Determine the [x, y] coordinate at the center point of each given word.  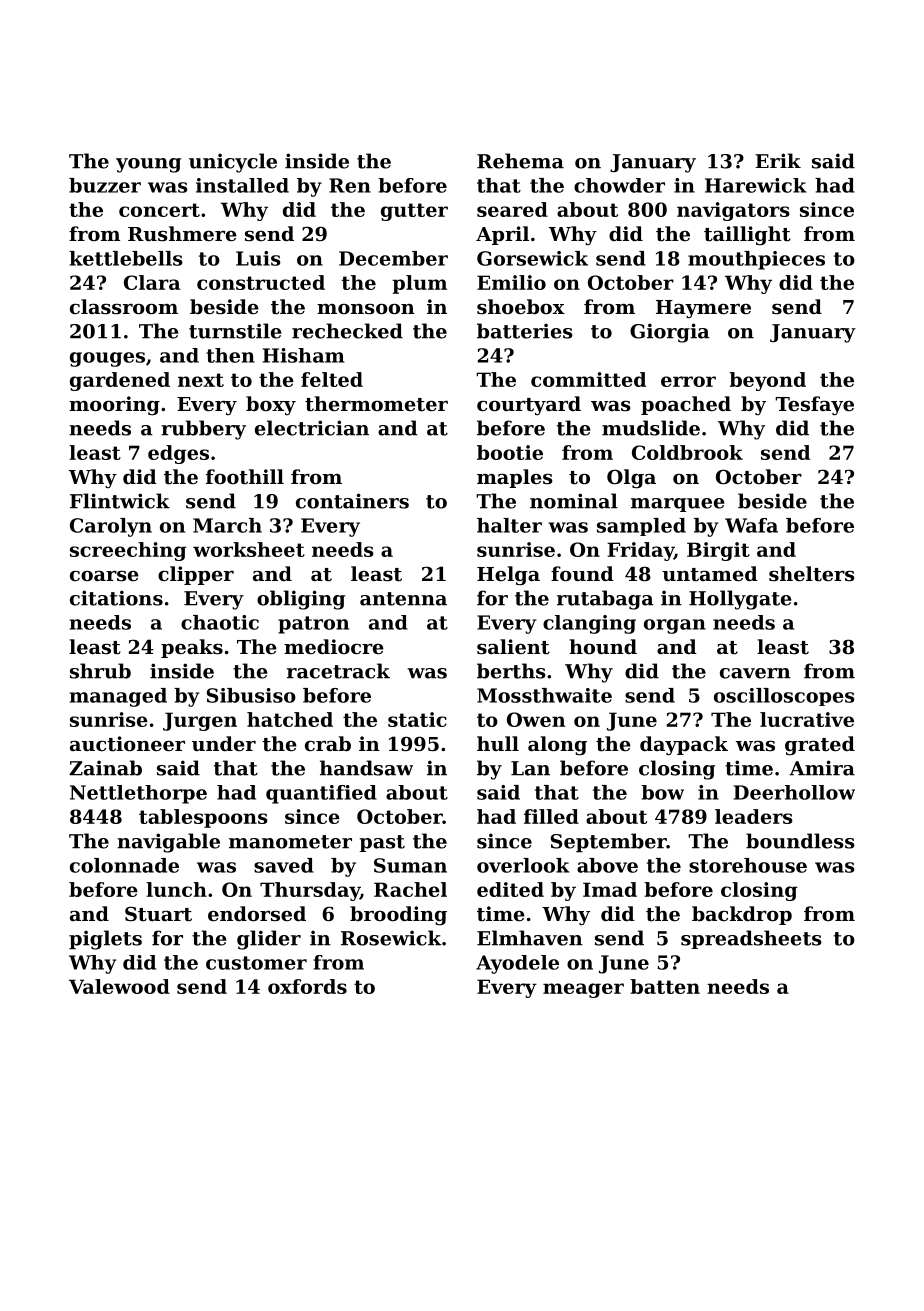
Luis [258, 258]
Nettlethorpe [138, 794]
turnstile [235, 331]
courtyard [529, 405]
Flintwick [120, 501]
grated [820, 746]
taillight [747, 236]
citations [116, 598]
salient [513, 647]
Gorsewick [532, 258]
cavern [755, 673]
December [393, 258]
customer [256, 963]
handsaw [366, 768]
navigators [733, 211]
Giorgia [670, 333]
